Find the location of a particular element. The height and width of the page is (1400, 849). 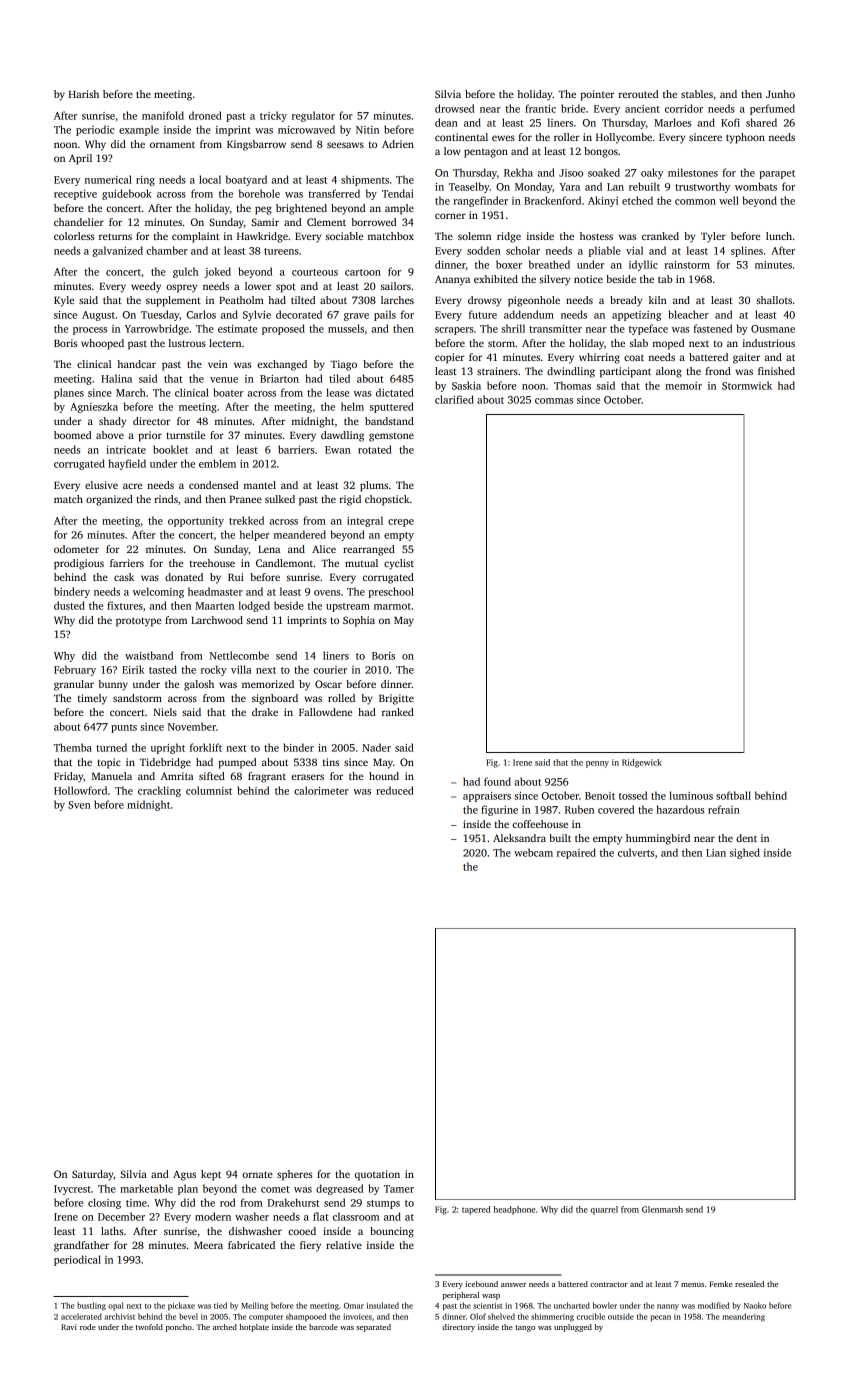

Kyle is located at coordinates (64, 301).
